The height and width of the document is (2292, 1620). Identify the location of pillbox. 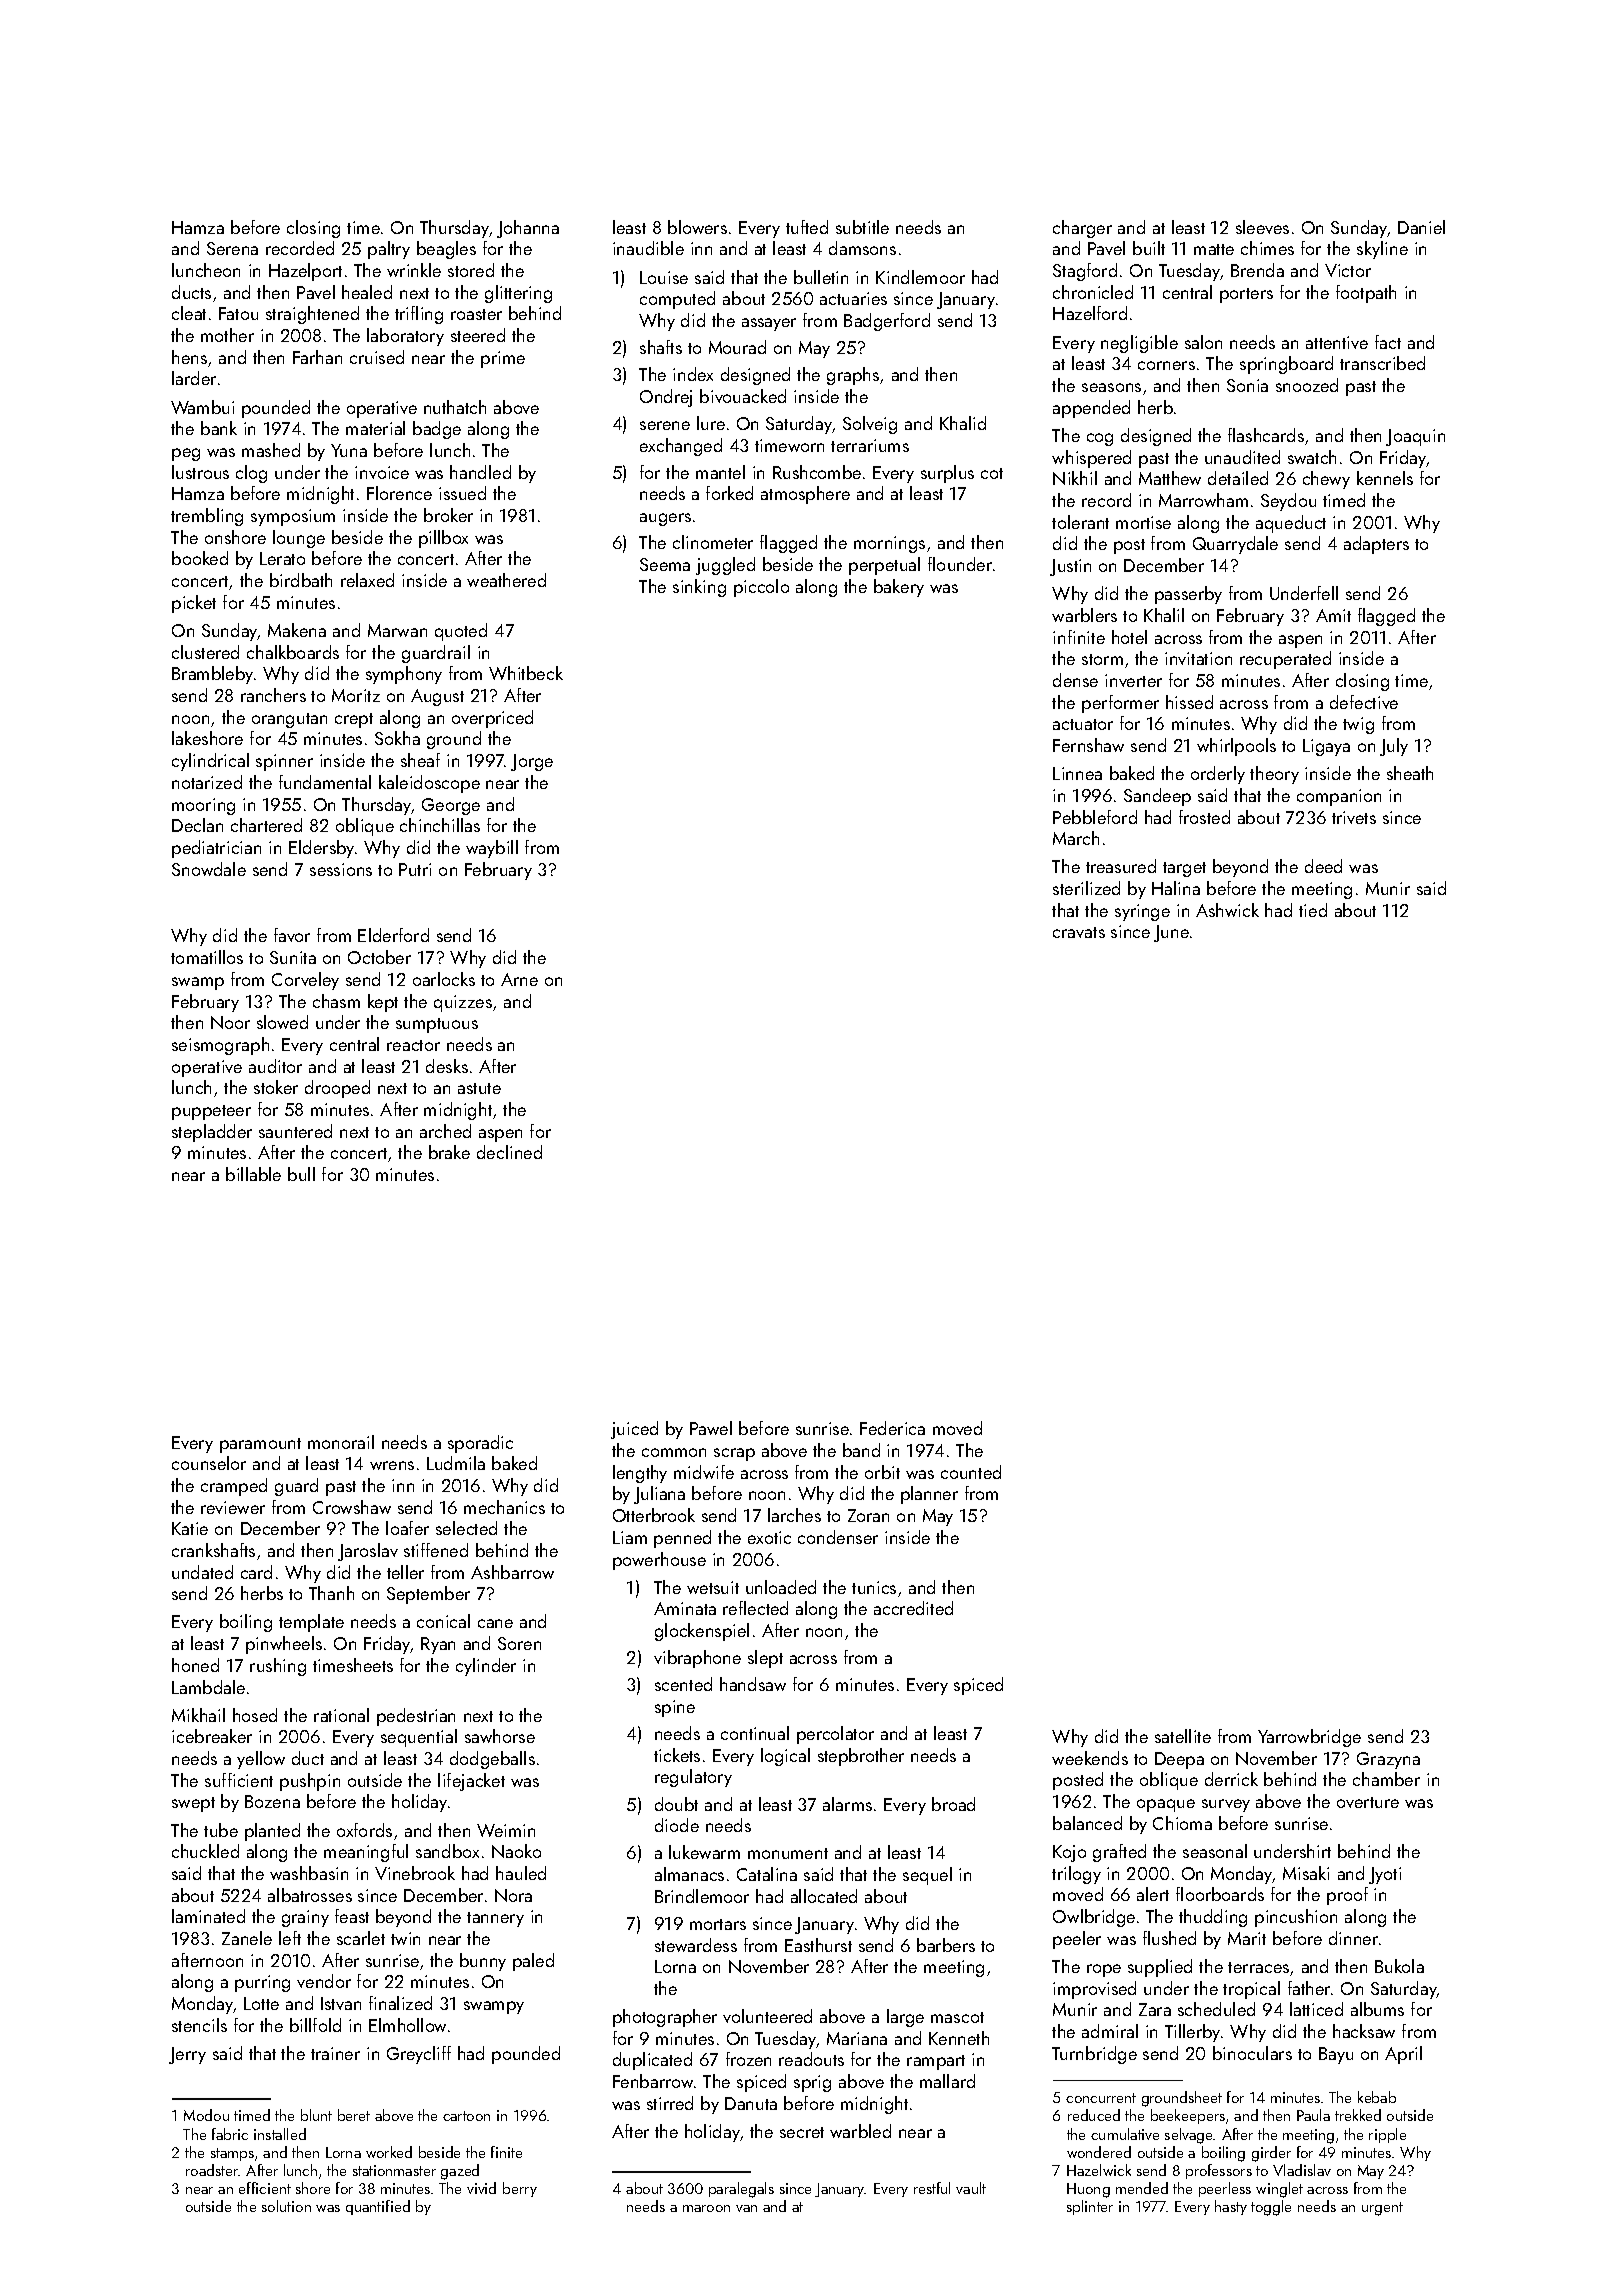
(443, 539).
